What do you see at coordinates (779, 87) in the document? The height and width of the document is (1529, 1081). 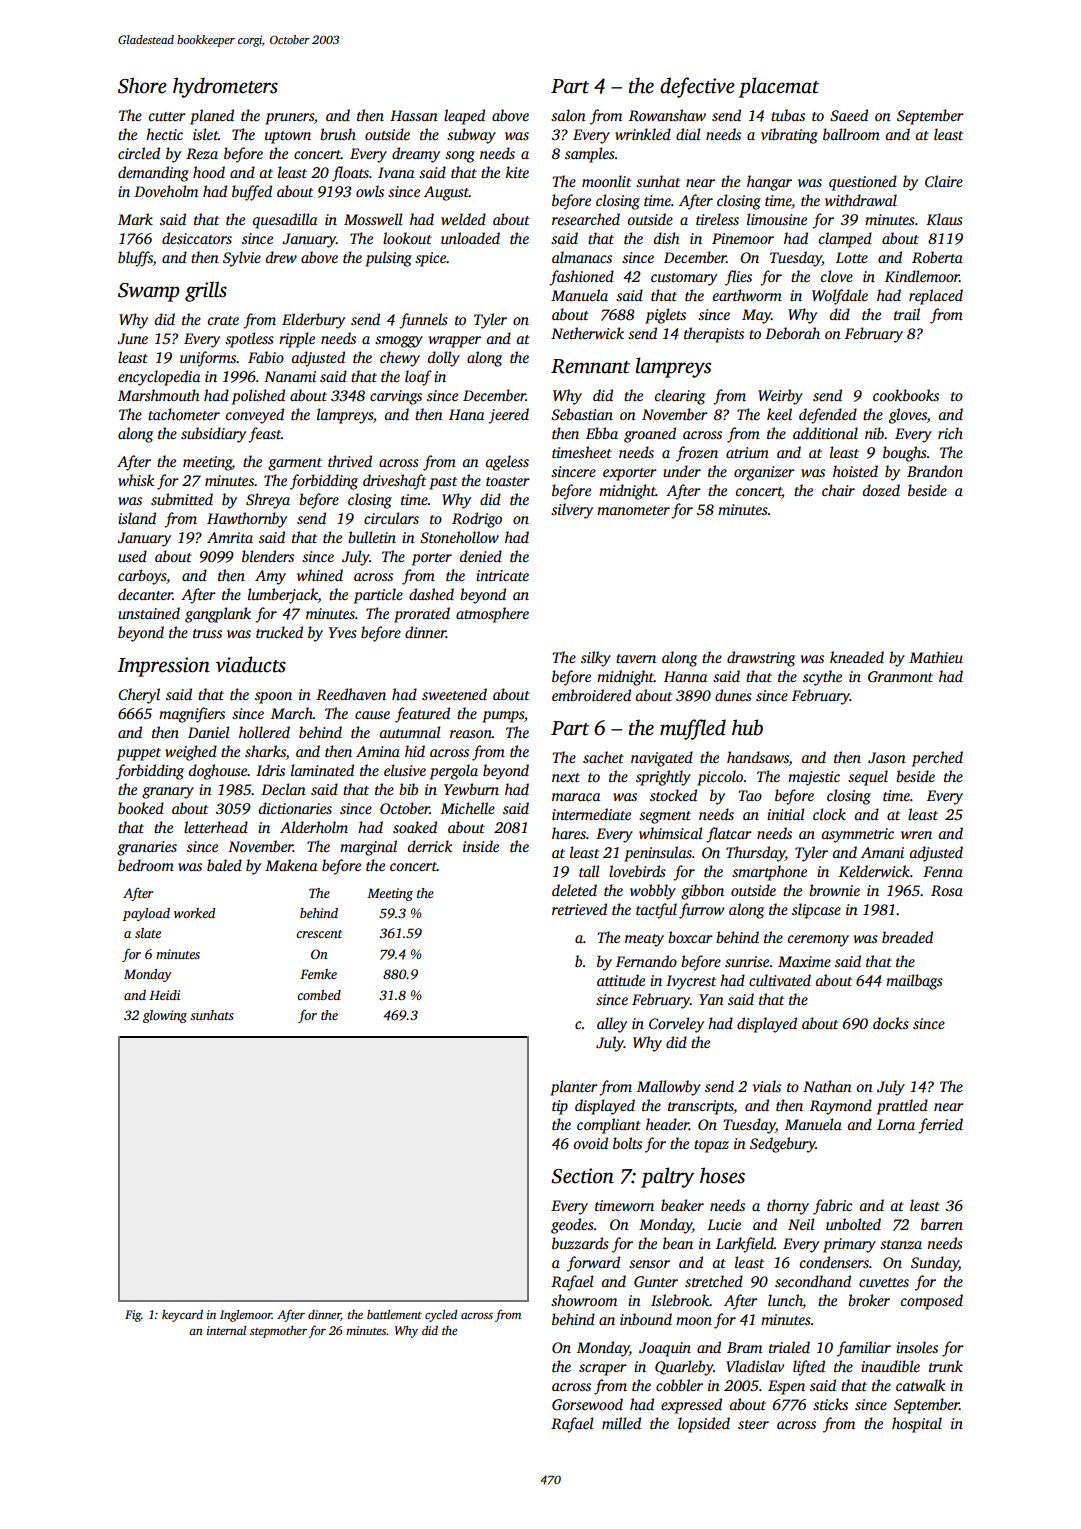 I see `placemat` at bounding box center [779, 87].
